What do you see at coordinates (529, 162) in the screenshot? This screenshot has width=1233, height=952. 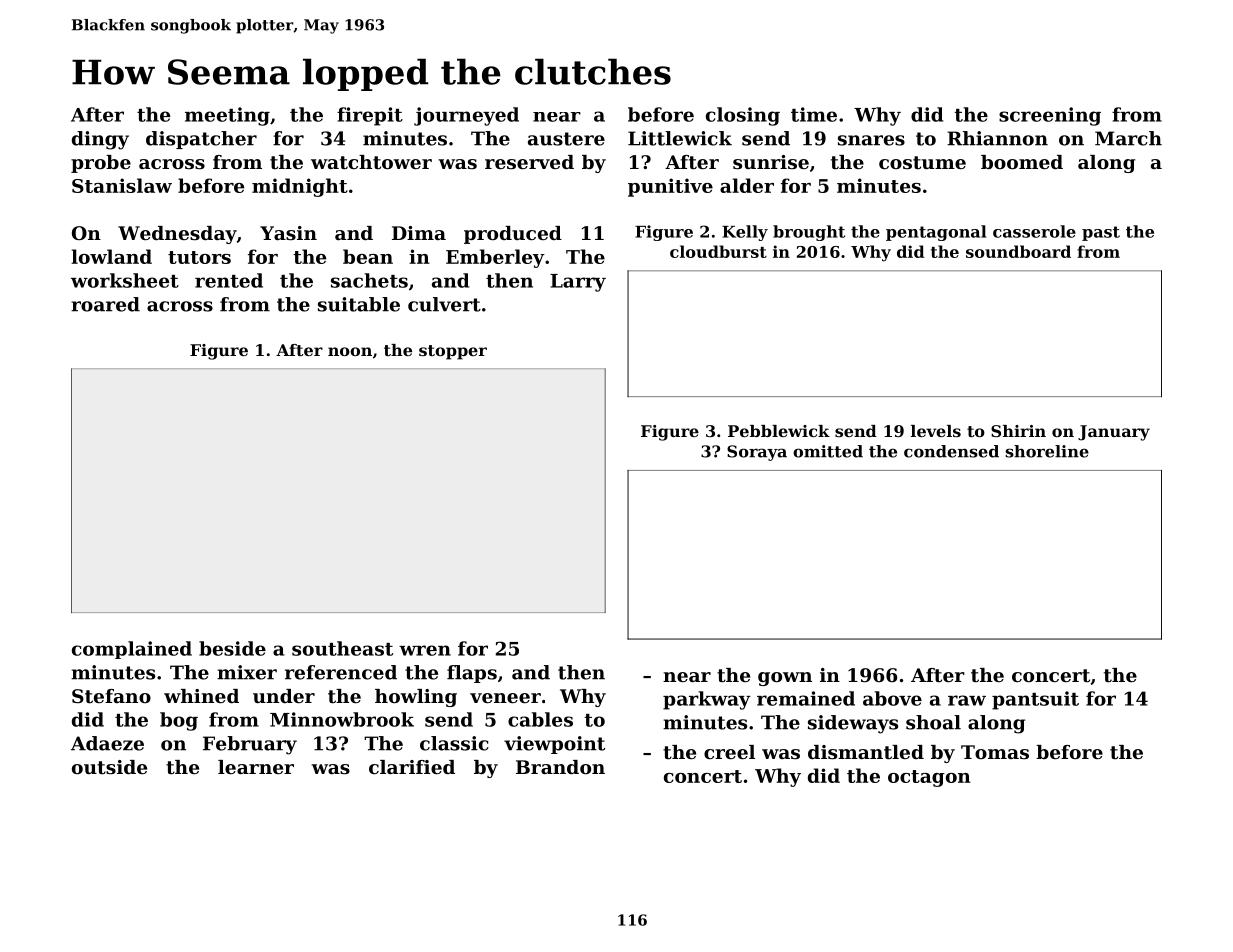 I see `reserved` at bounding box center [529, 162].
